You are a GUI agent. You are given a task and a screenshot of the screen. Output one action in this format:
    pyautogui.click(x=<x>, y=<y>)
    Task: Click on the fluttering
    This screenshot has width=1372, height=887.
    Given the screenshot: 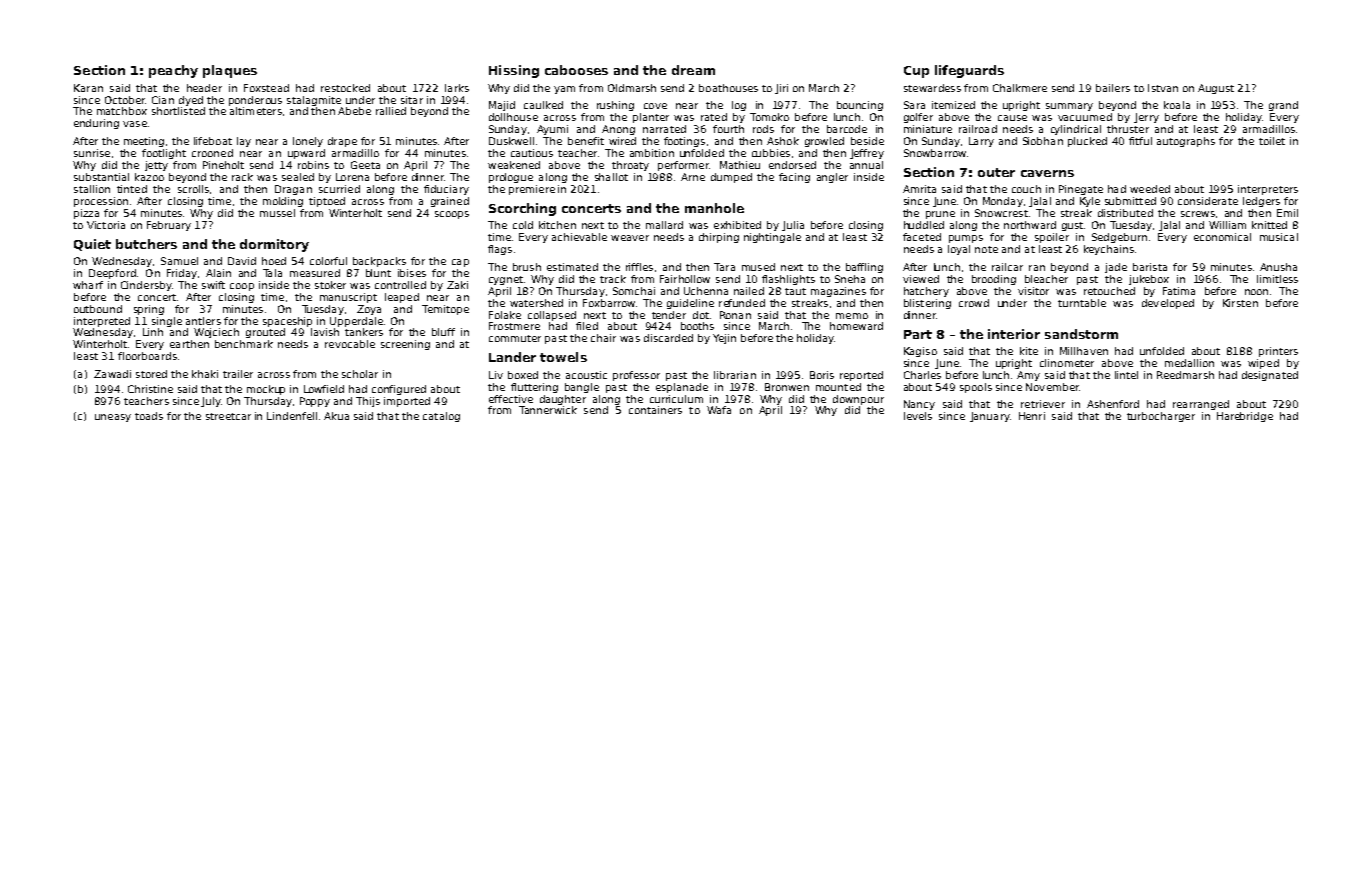 What is the action you would take?
    pyautogui.click(x=534, y=388)
